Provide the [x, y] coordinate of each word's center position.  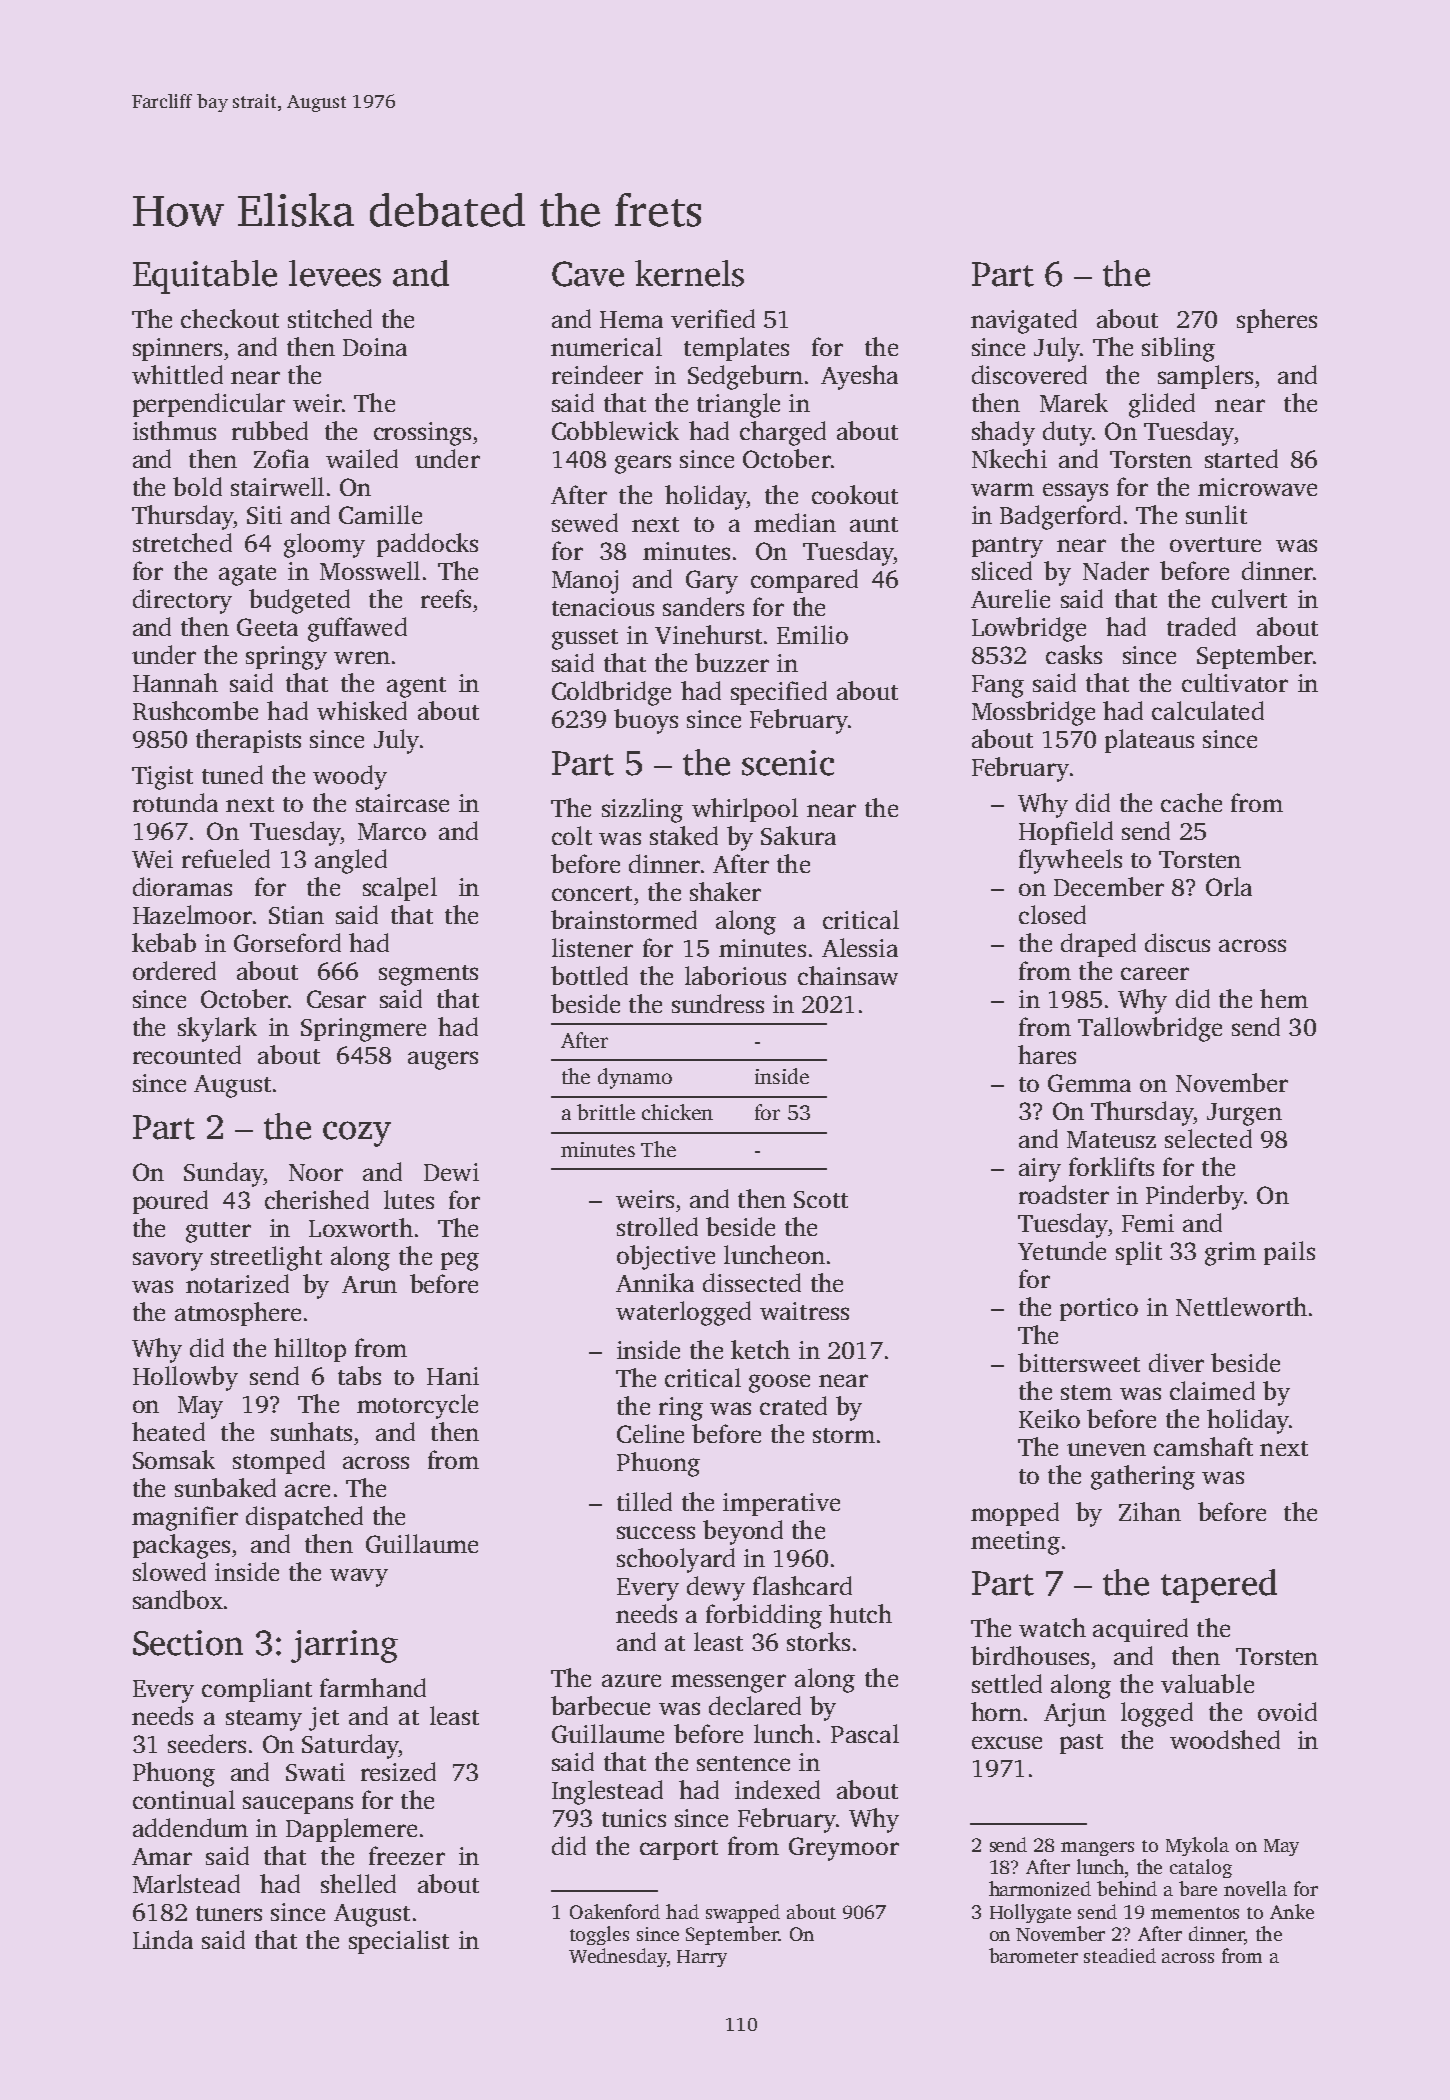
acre [307, 1490]
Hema [631, 319]
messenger [728, 1683]
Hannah [175, 682]
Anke [1292, 1911]
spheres [1277, 321]
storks [818, 1641]
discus [1177, 942]
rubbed [270, 430]
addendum [190, 1827]
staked [684, 835]
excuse [1007, 1742]
